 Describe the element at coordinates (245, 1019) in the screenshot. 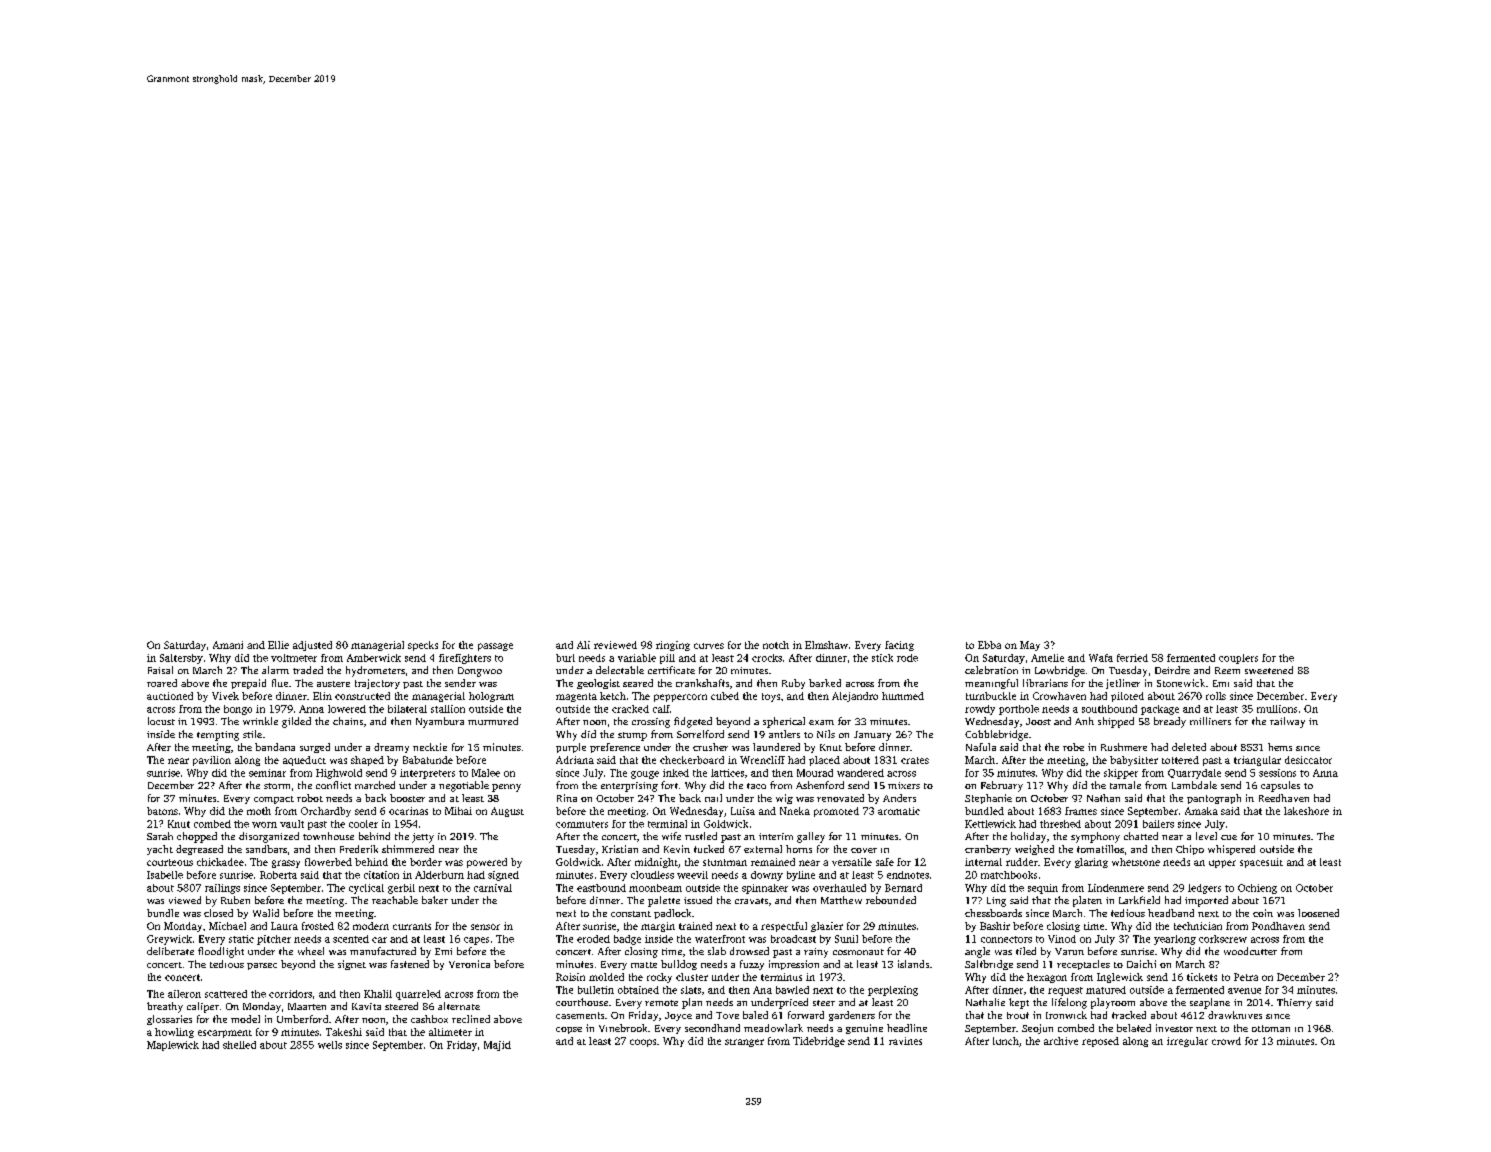

I see `model` at that location.
